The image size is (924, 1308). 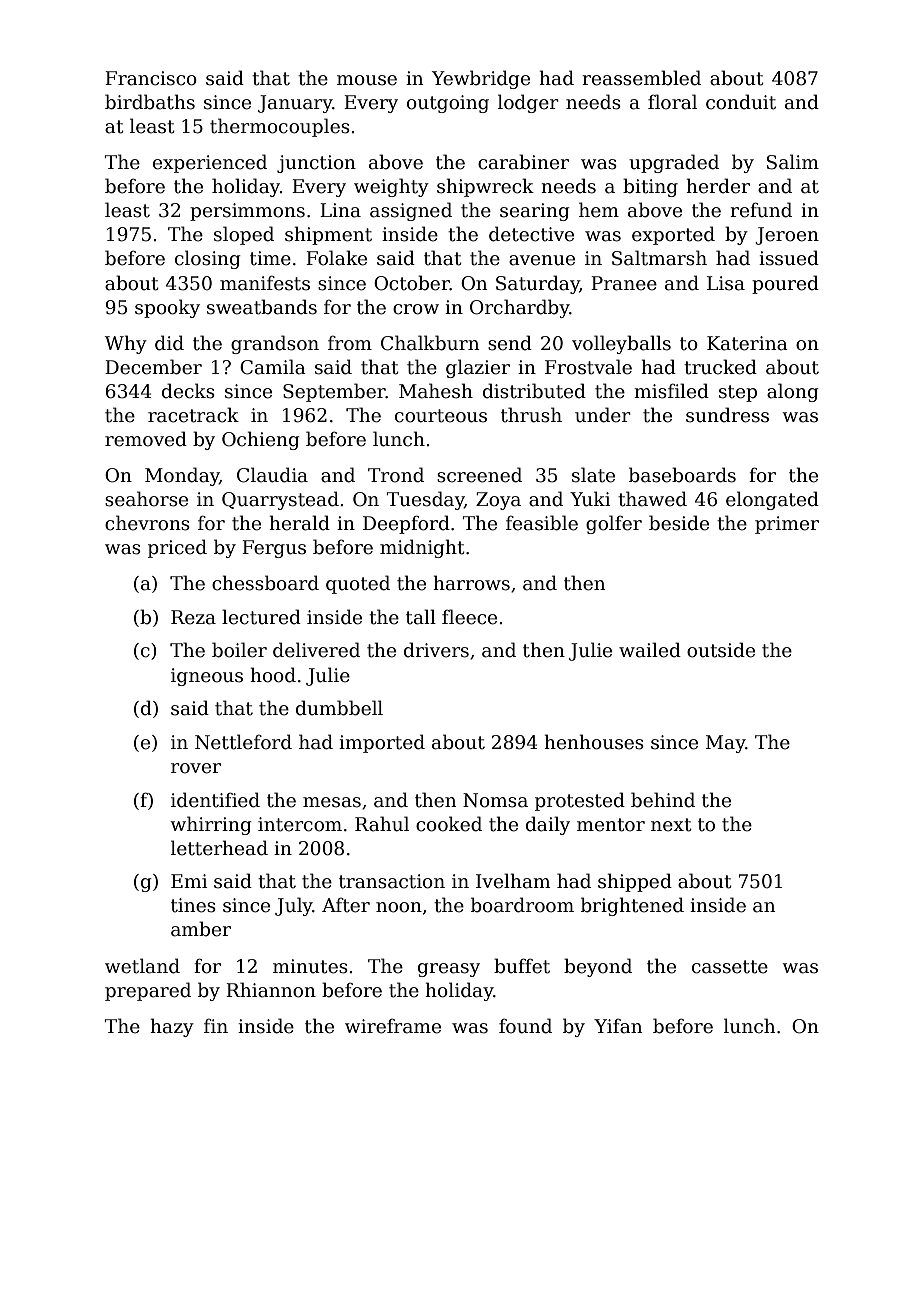 I want to click on Jeroen, so click(x=787, y=236).
